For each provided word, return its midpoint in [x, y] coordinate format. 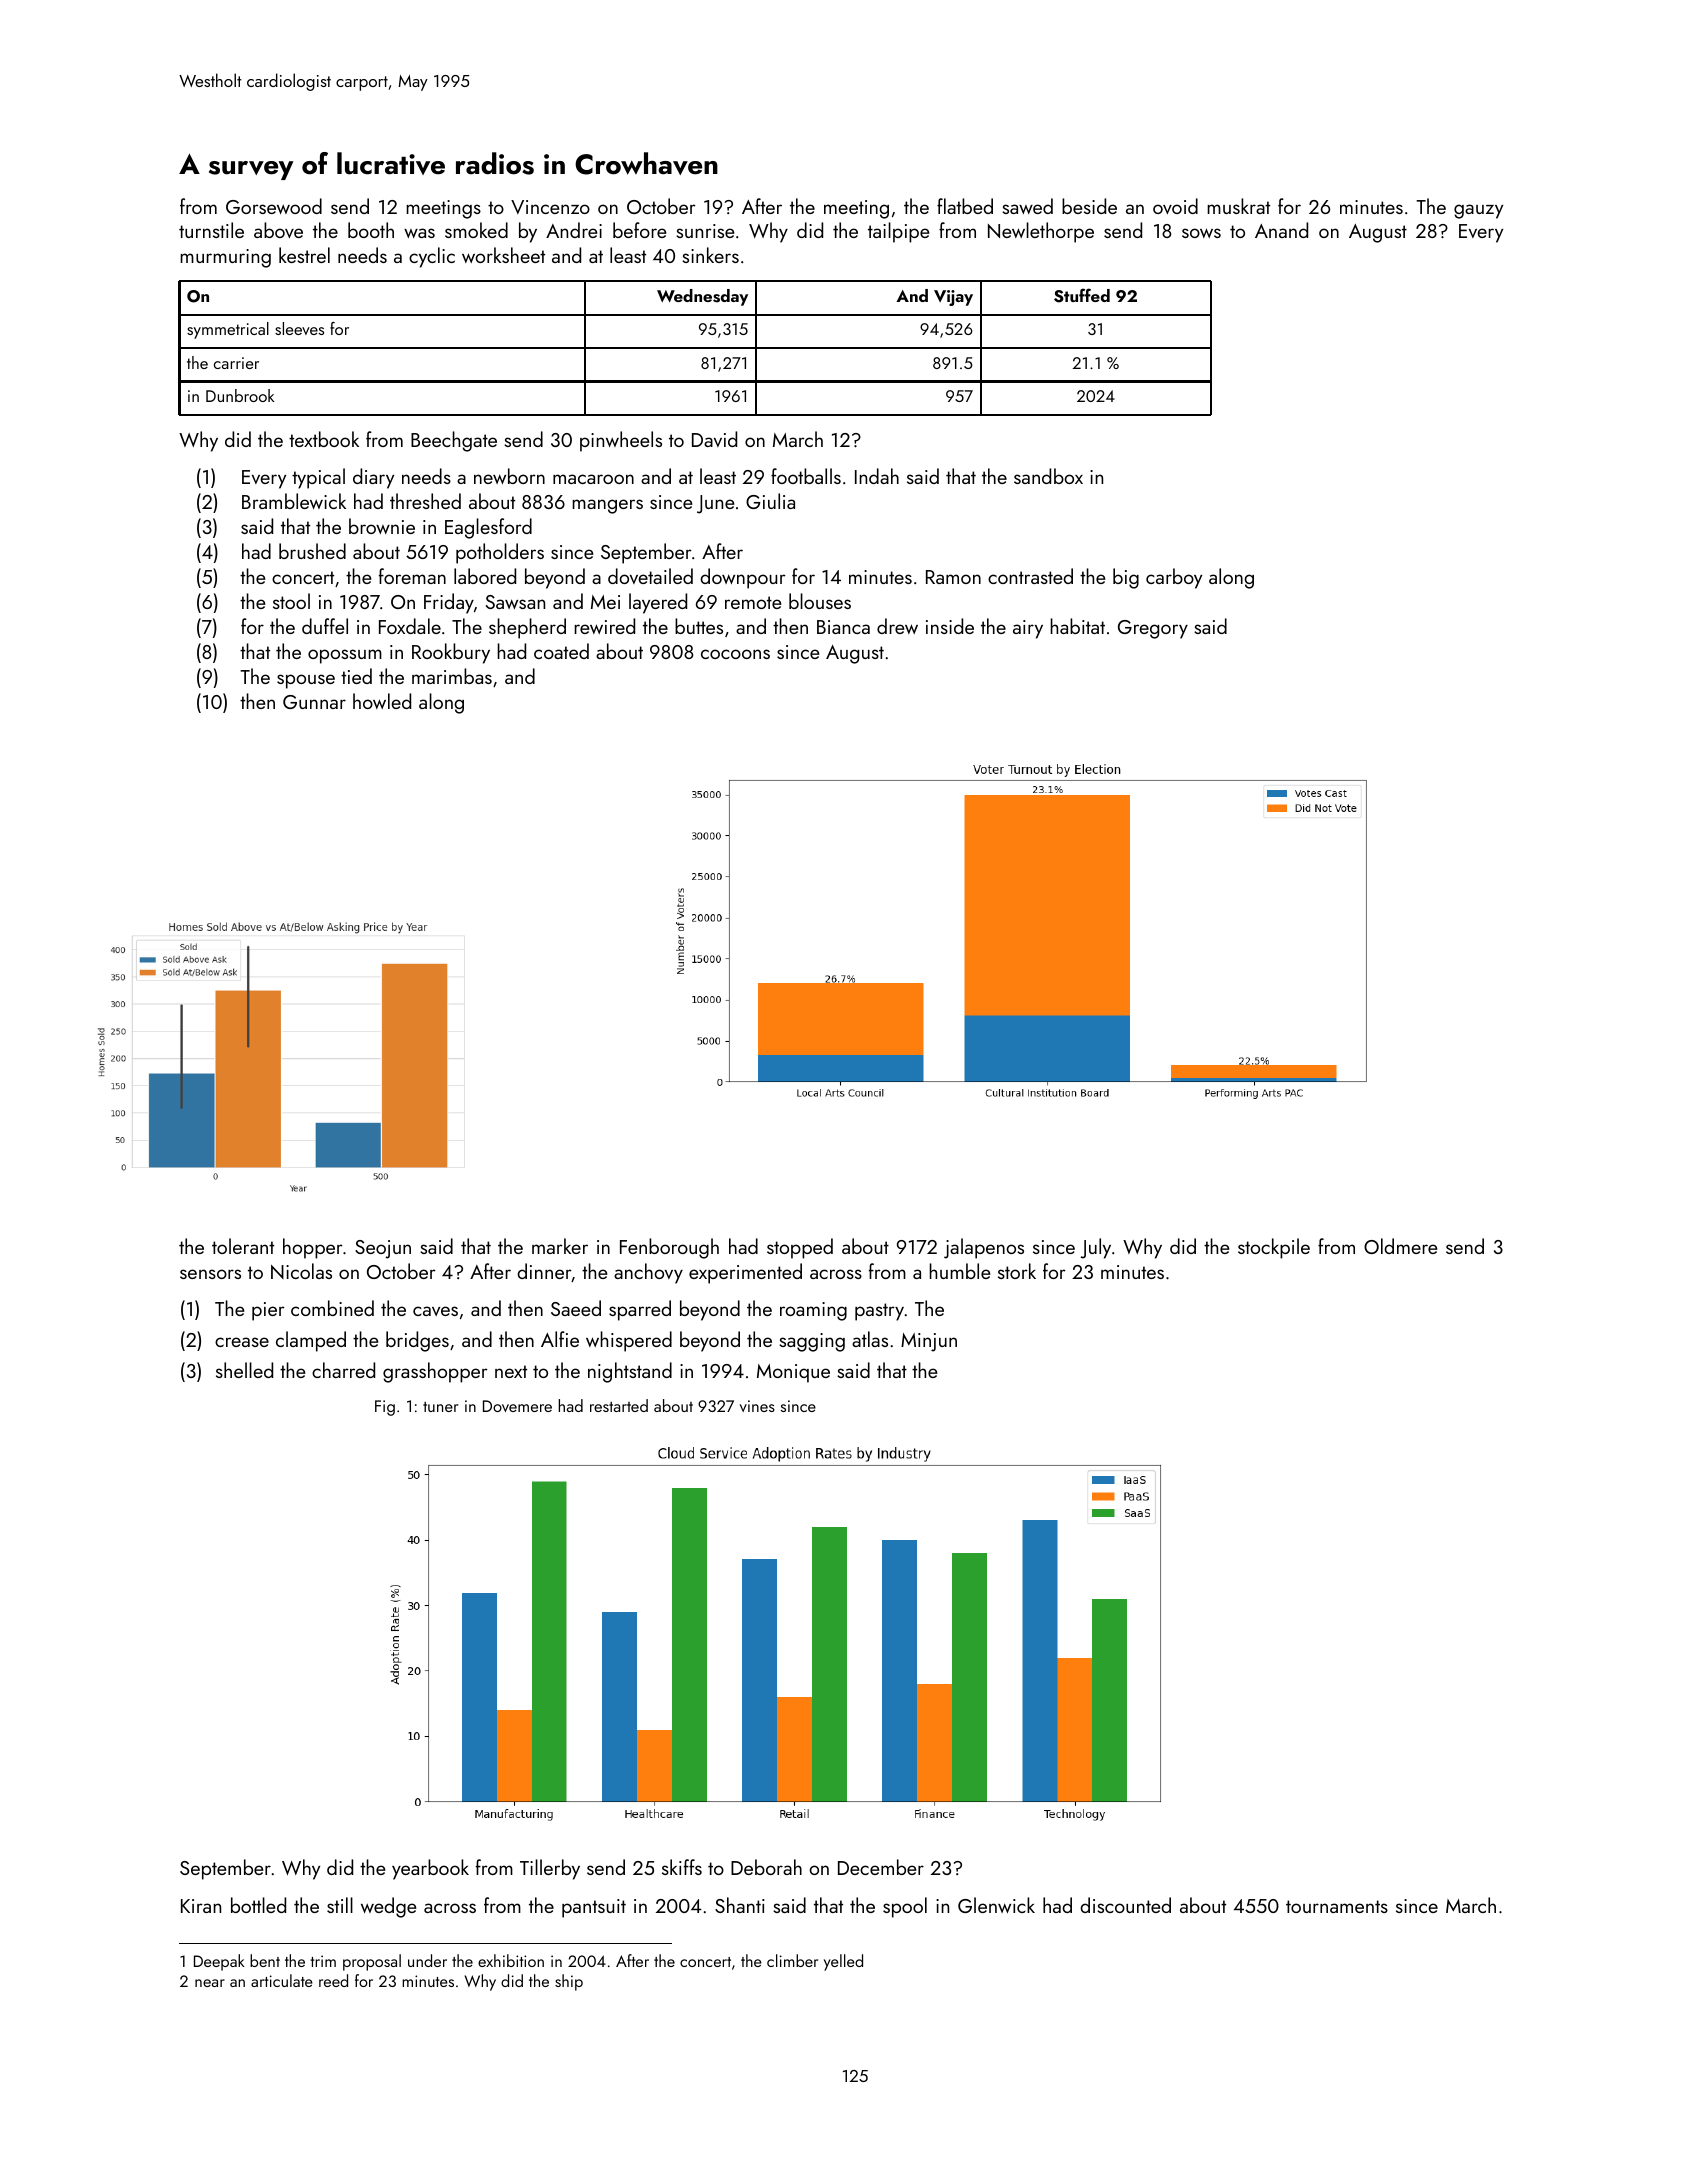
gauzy [1478, 211]
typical [318, 478]
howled [382, 701]
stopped [800, 1248]
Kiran [201, 1906]
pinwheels [621, 441]
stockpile [1274, 1248]
